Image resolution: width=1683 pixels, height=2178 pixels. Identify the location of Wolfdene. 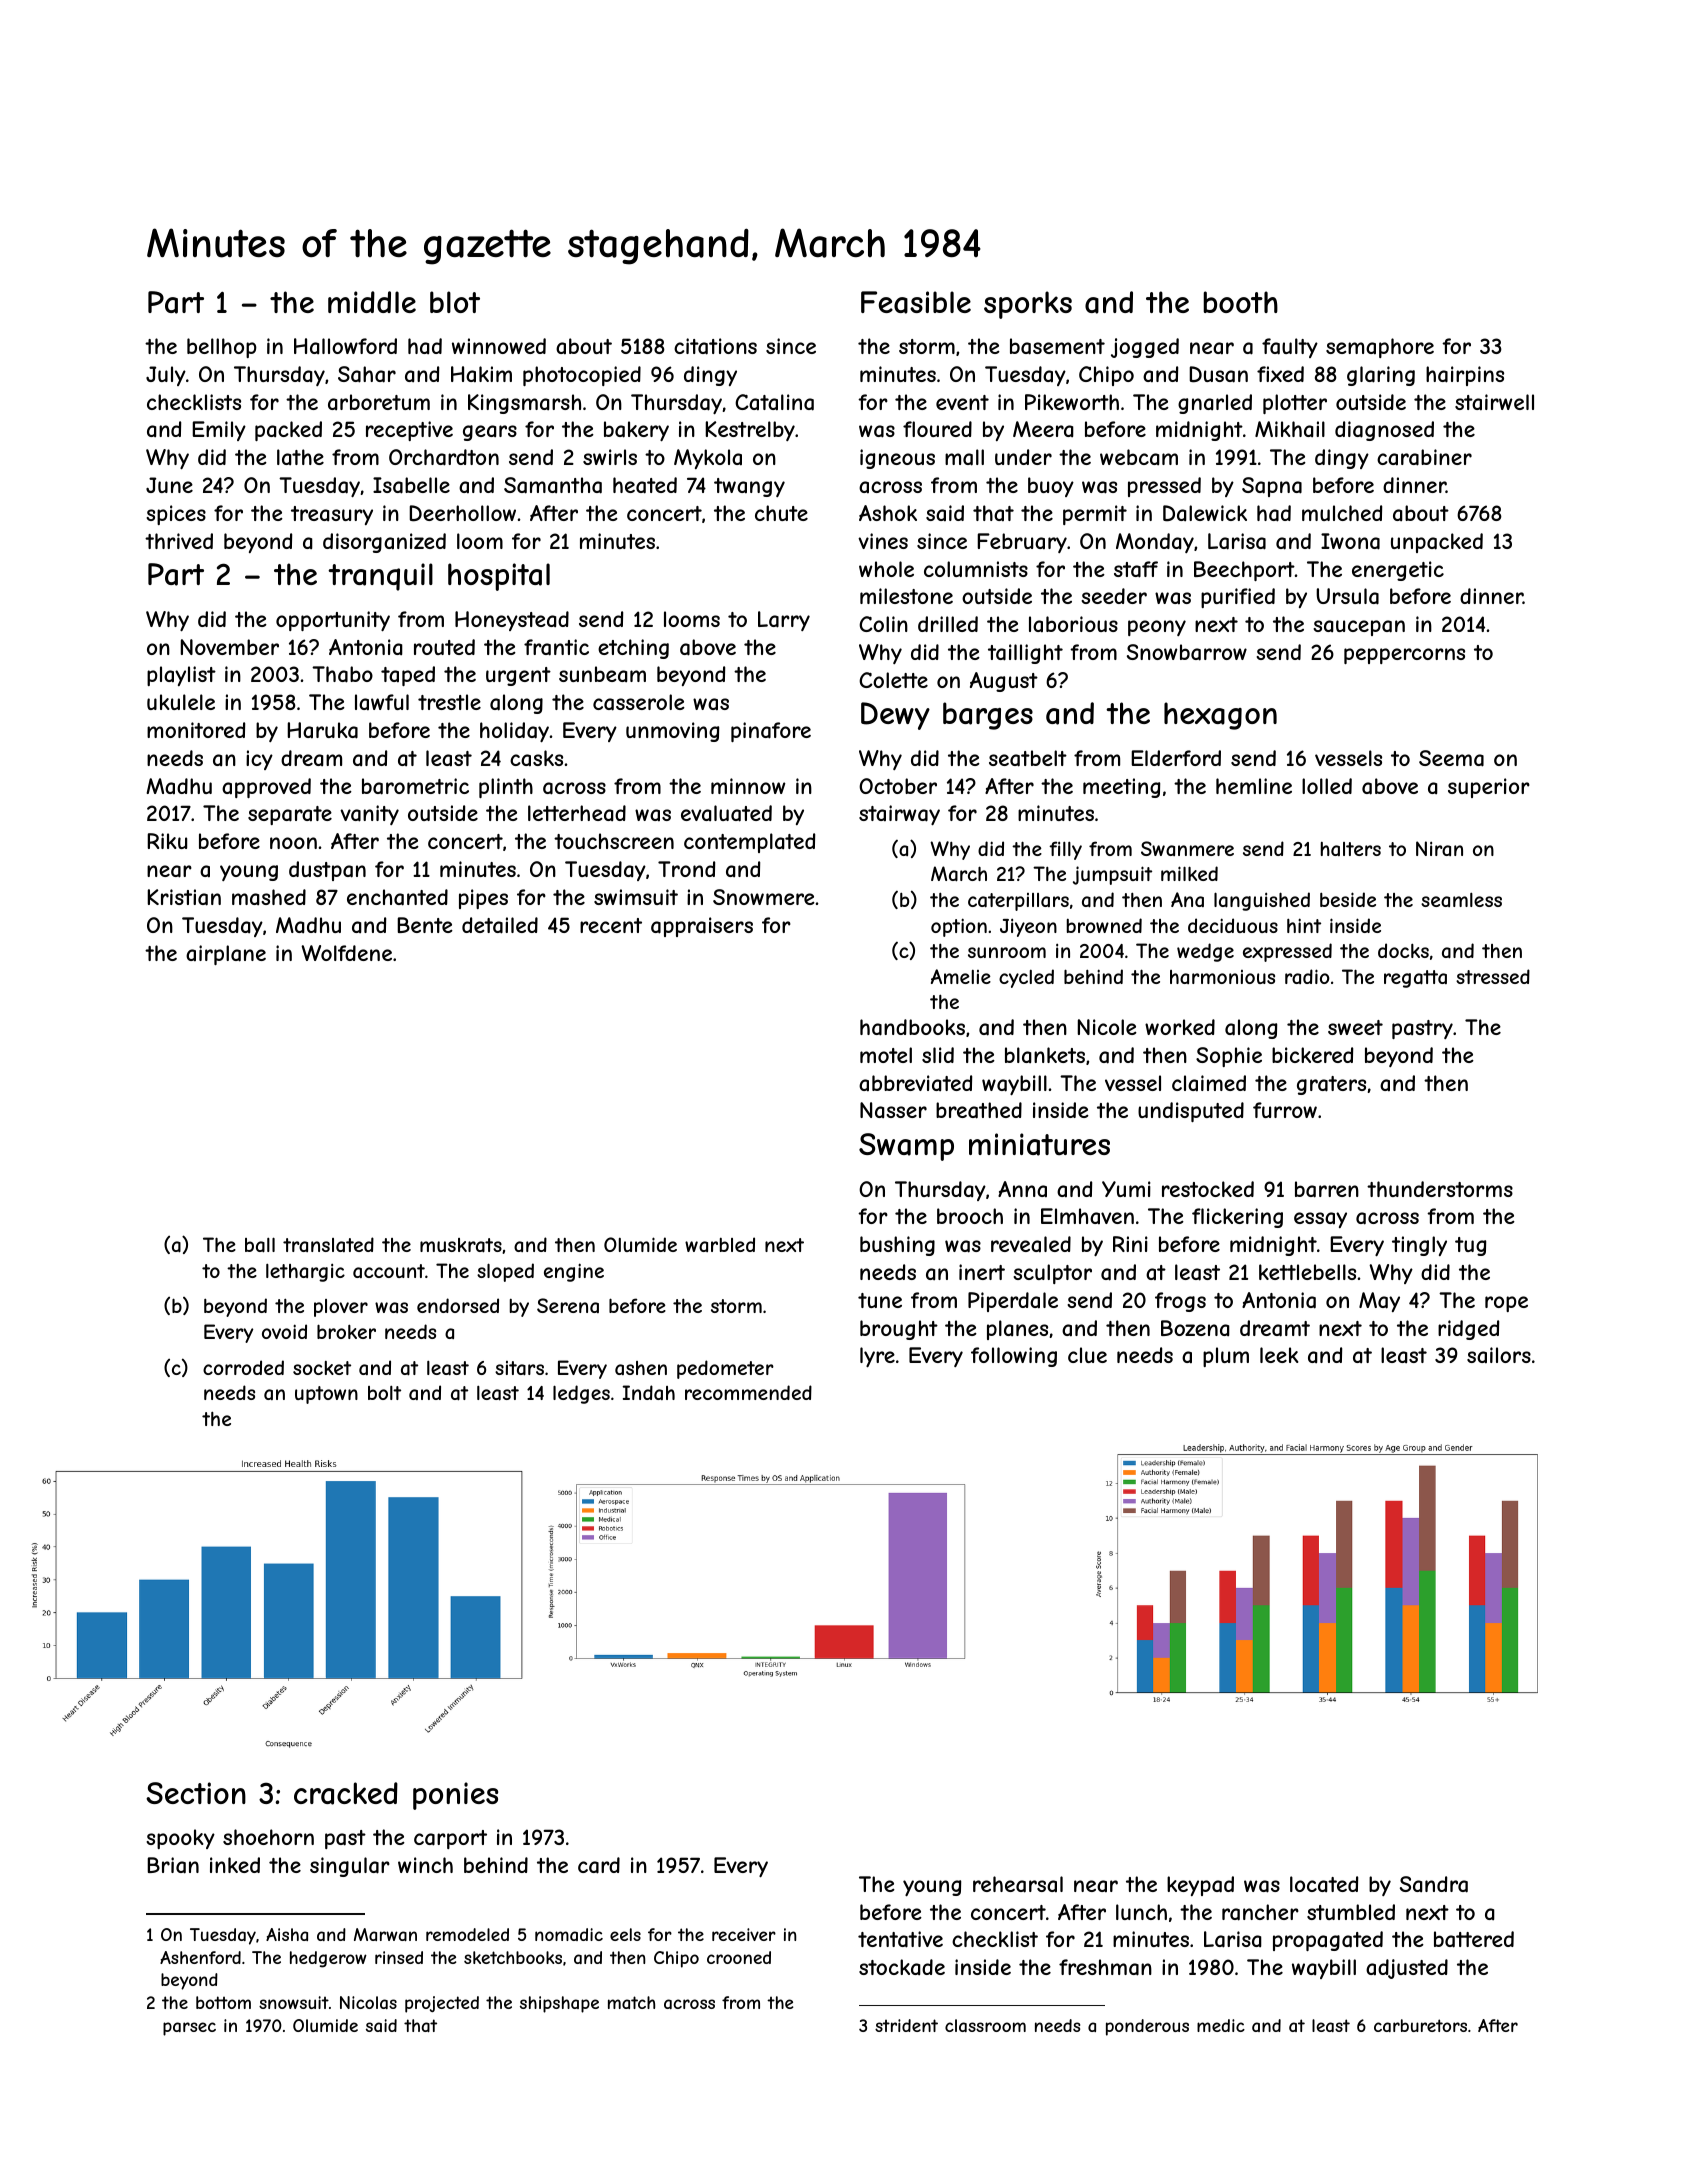
(346, 953).
